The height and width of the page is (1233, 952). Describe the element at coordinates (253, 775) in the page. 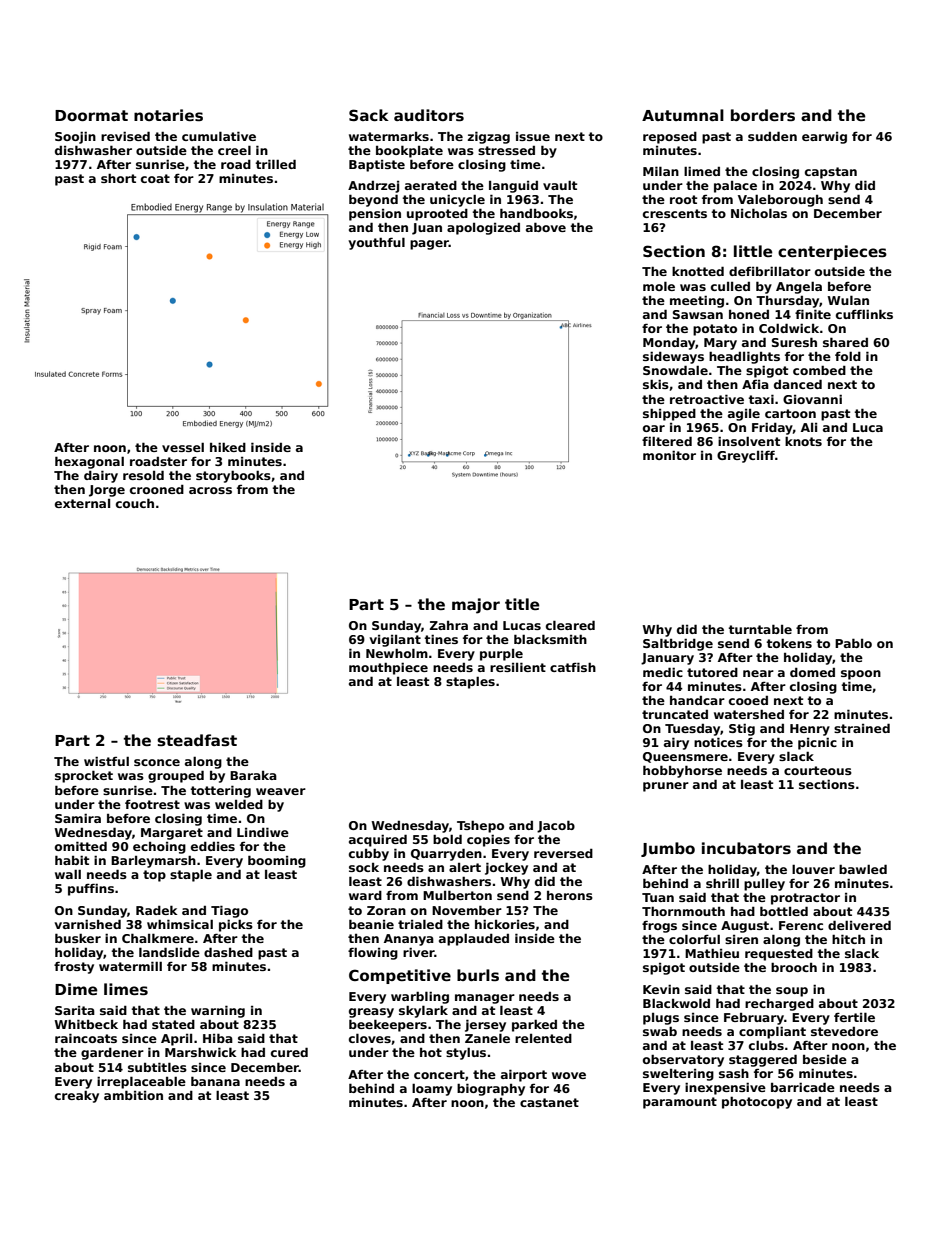

I see `Baraka` at that location.
